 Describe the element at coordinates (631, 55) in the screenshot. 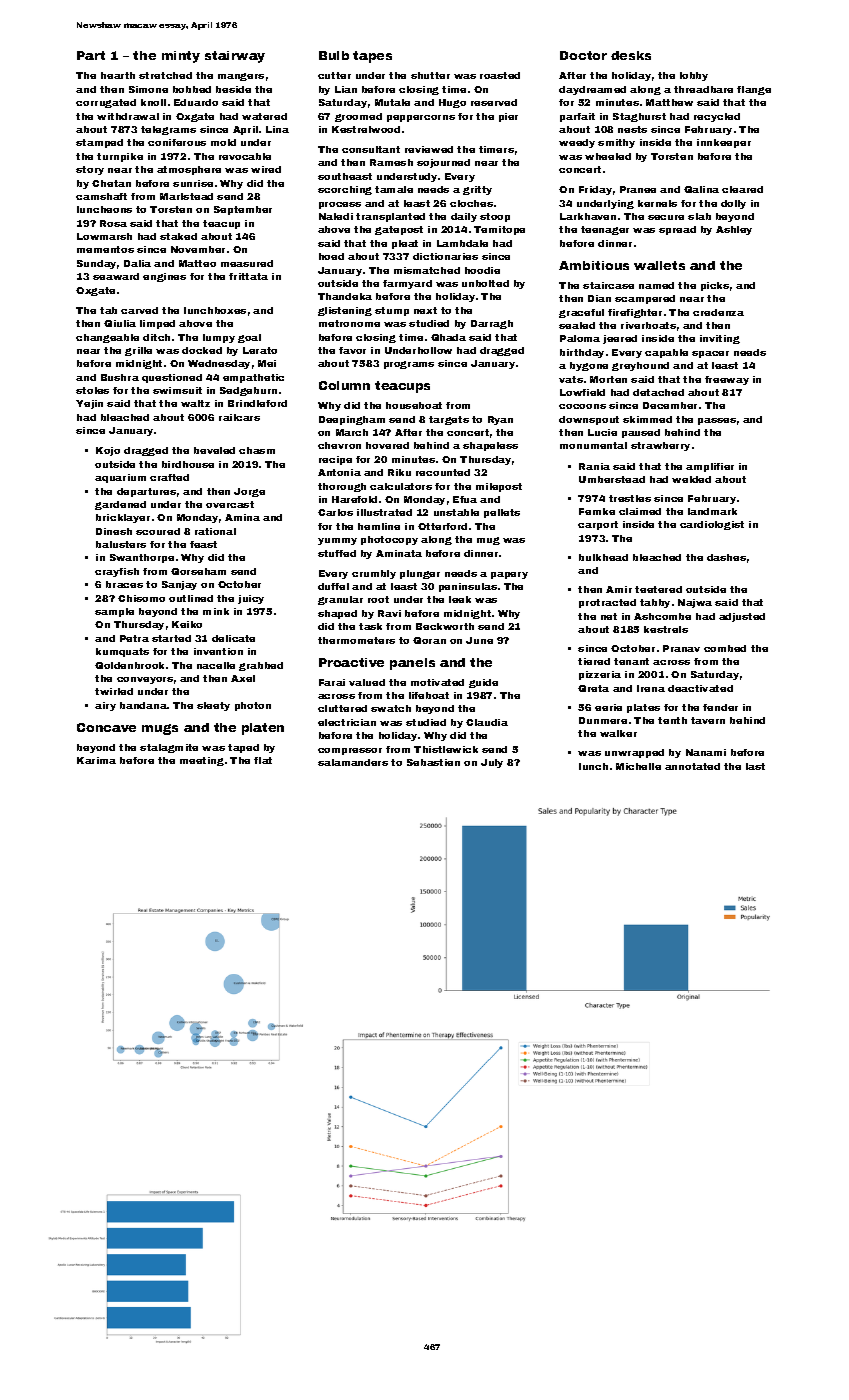

I see `desks` at that location.
